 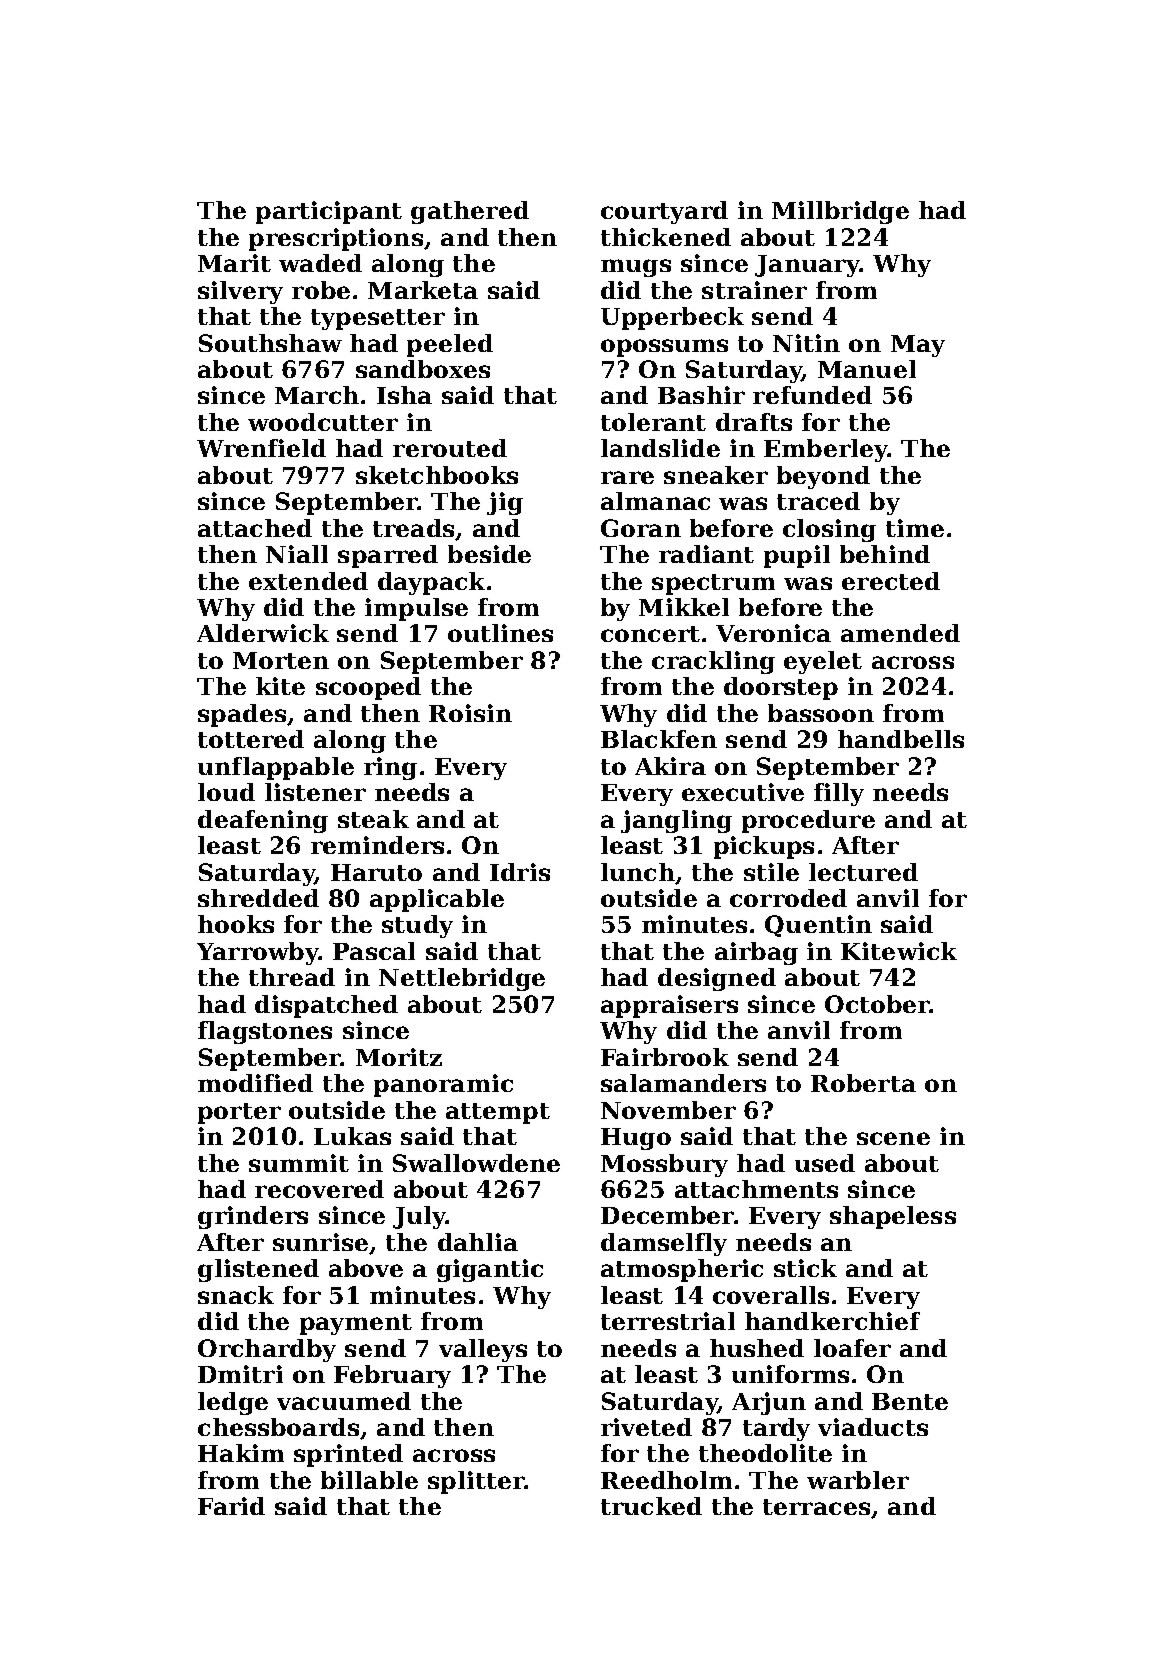 What do you see at coordinates (478, 1242) in the screenshot?
I see `dahlia` at bounding box center [478, 1242].
